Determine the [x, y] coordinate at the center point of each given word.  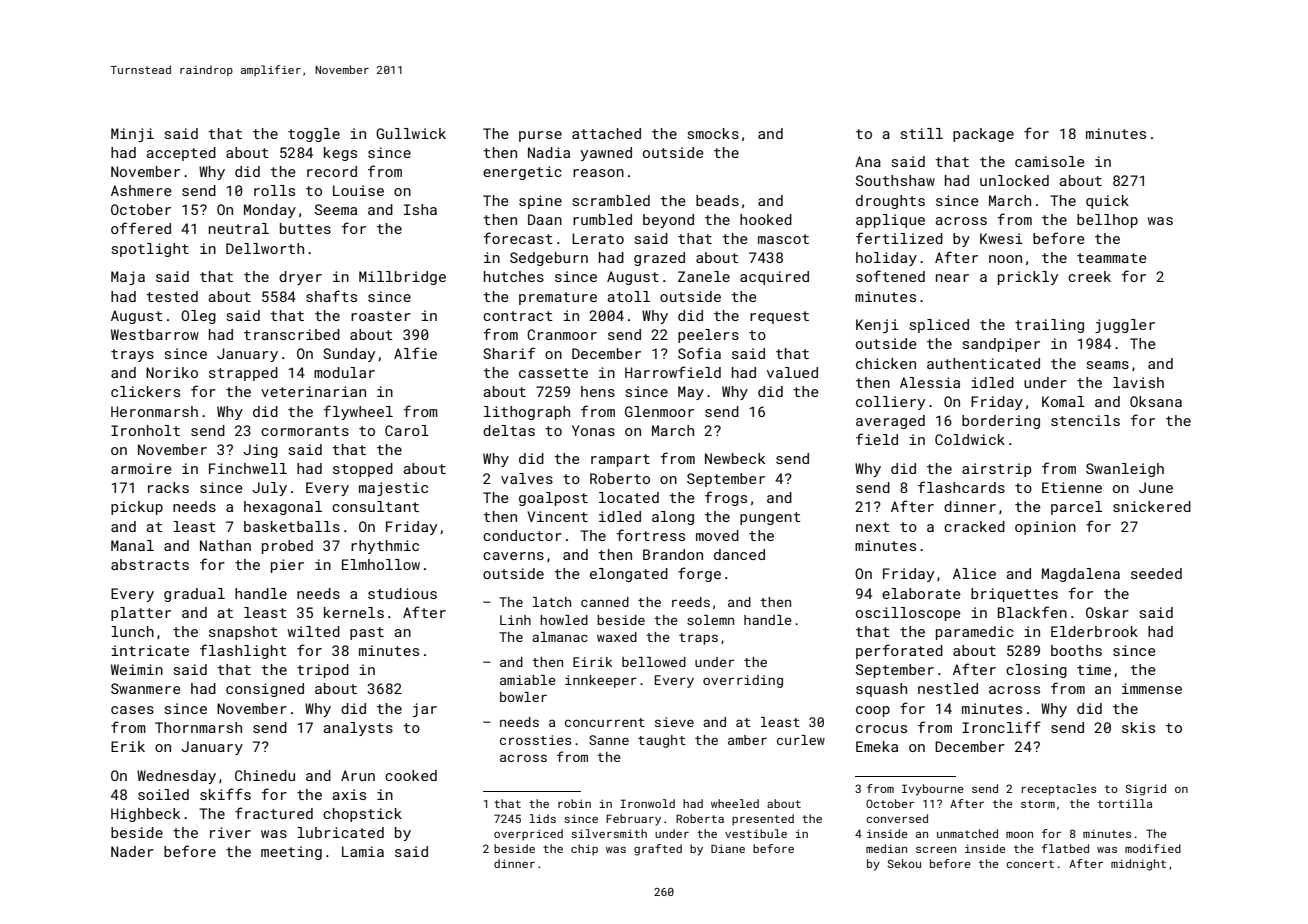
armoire [141, 468]
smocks [713, 133]
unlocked [1014, 180]
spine [540, 202]
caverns [513, 556]
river [230, 832]
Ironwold [647, 803]
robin [574, 803]
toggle [314, 135]
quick [1107, 202]
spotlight [150, 250]
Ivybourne [933, 790]
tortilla [1125, 803]
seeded [1156, 573]
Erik [128, 746]
